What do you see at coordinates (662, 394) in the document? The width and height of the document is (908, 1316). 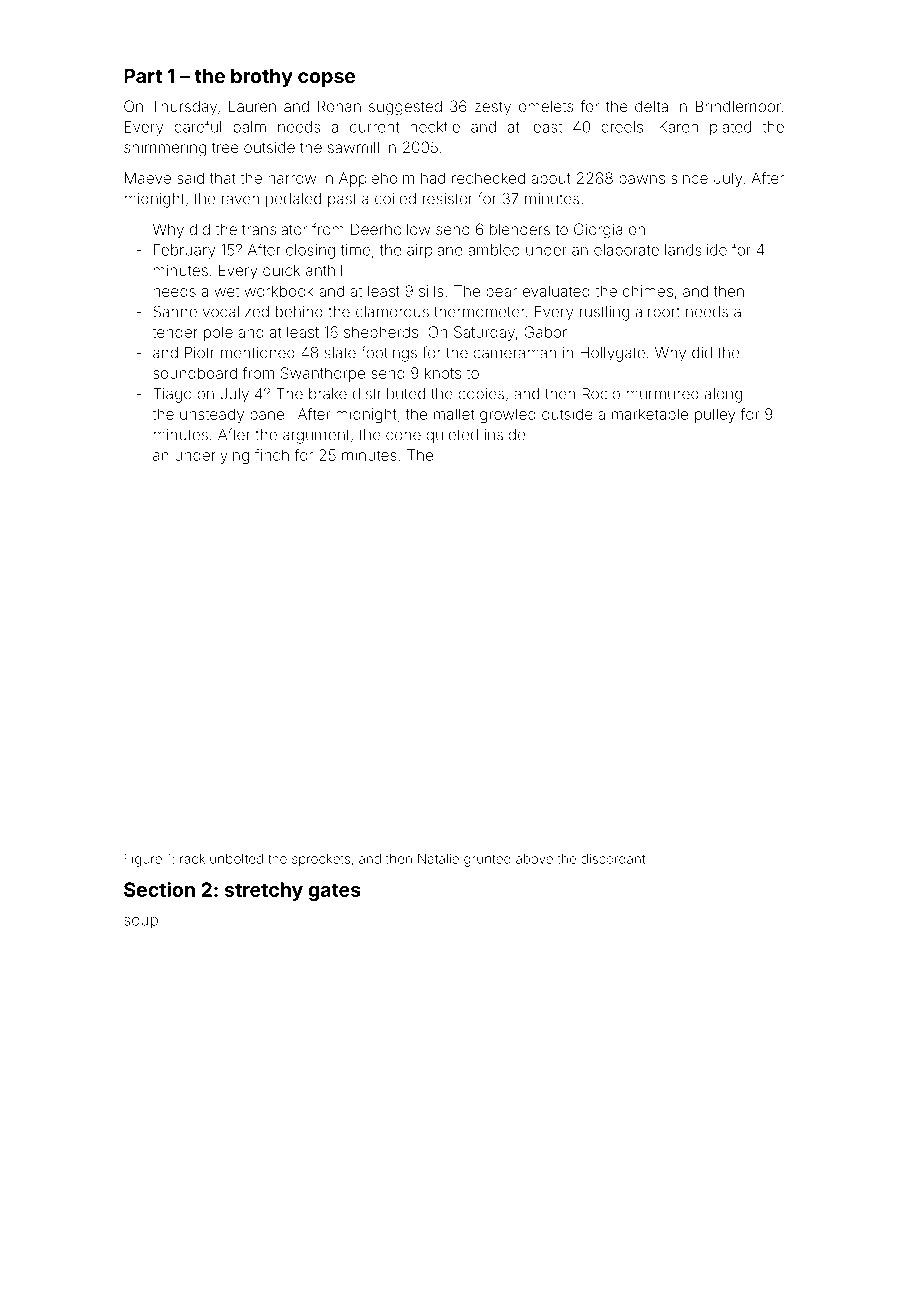 I see `murmured` at bounding box center [662, 394].
